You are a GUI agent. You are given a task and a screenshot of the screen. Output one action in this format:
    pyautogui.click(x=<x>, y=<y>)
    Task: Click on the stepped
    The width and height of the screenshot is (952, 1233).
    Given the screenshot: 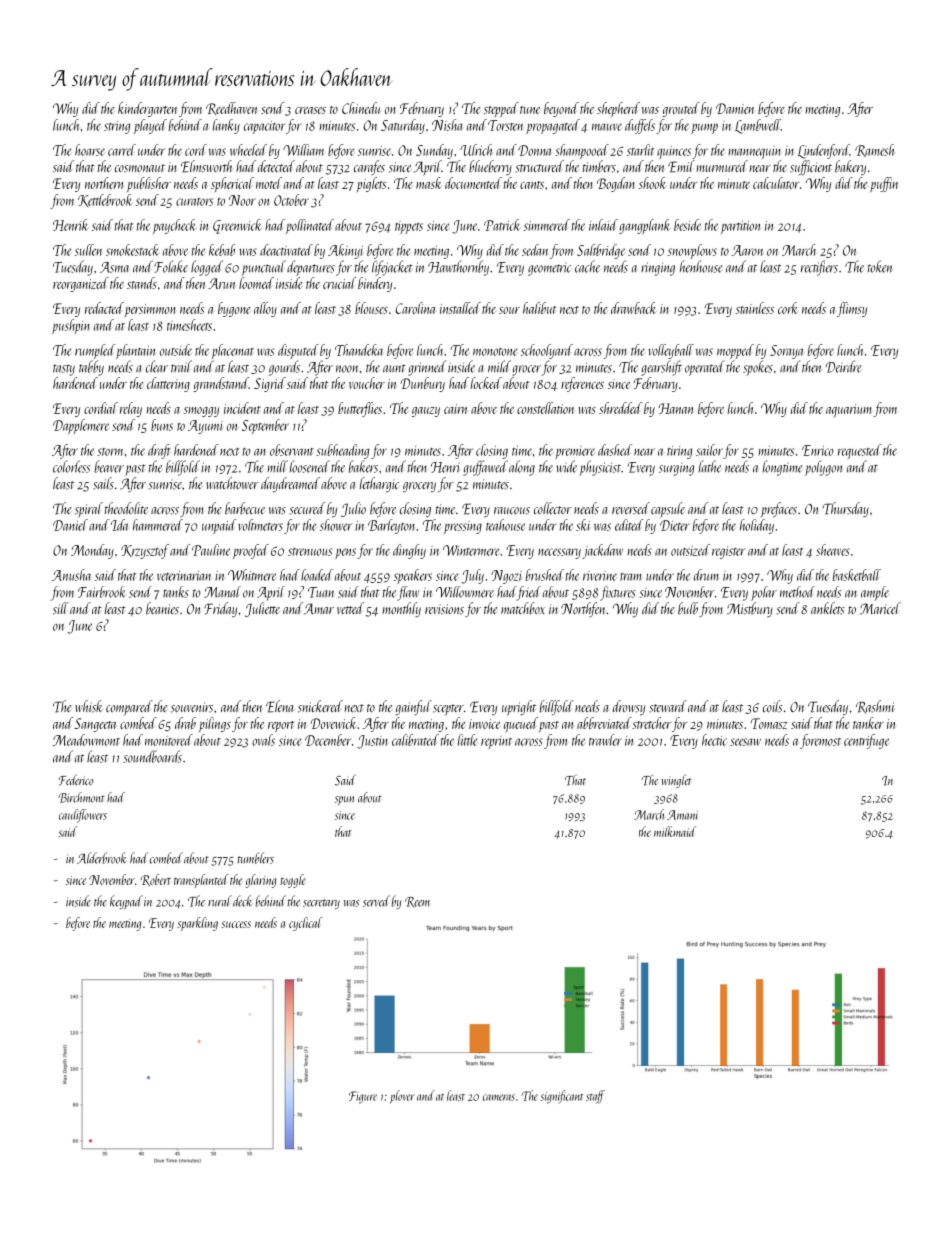 What is the action you would take?
    pyautogui.click(x=501, y=109)
